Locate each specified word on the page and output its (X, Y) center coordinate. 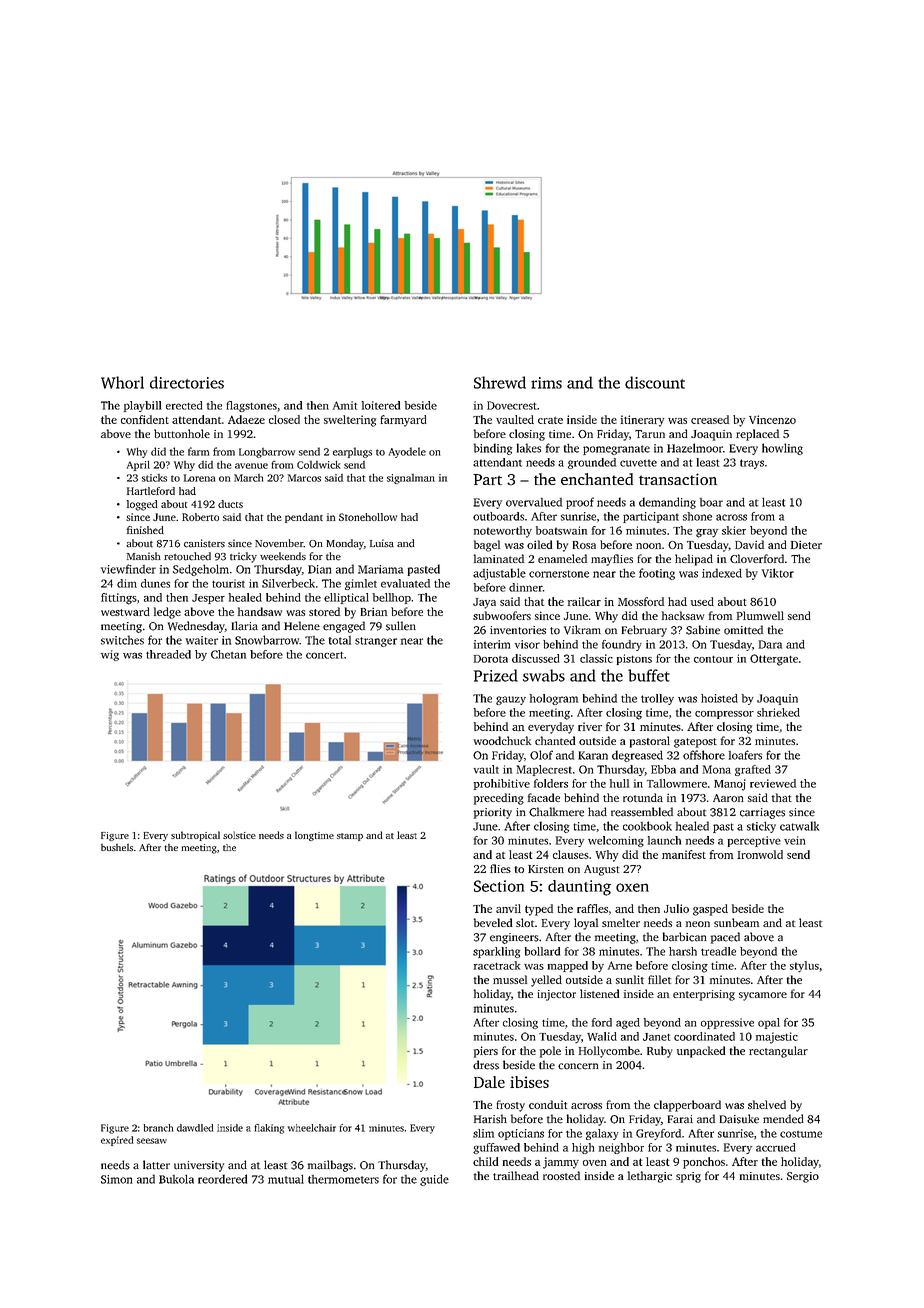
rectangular (778, 1052)
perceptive (754, 841)
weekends (283, 556)
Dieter (806, 544)
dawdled (195, 1128)
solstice (239, 835)
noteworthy (503, 532)
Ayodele (407, 452)
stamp (350, 837)
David (749, 544)
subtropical (195, 836)
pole (550, 1052)
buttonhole (182, 433)
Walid (602, 1036)
